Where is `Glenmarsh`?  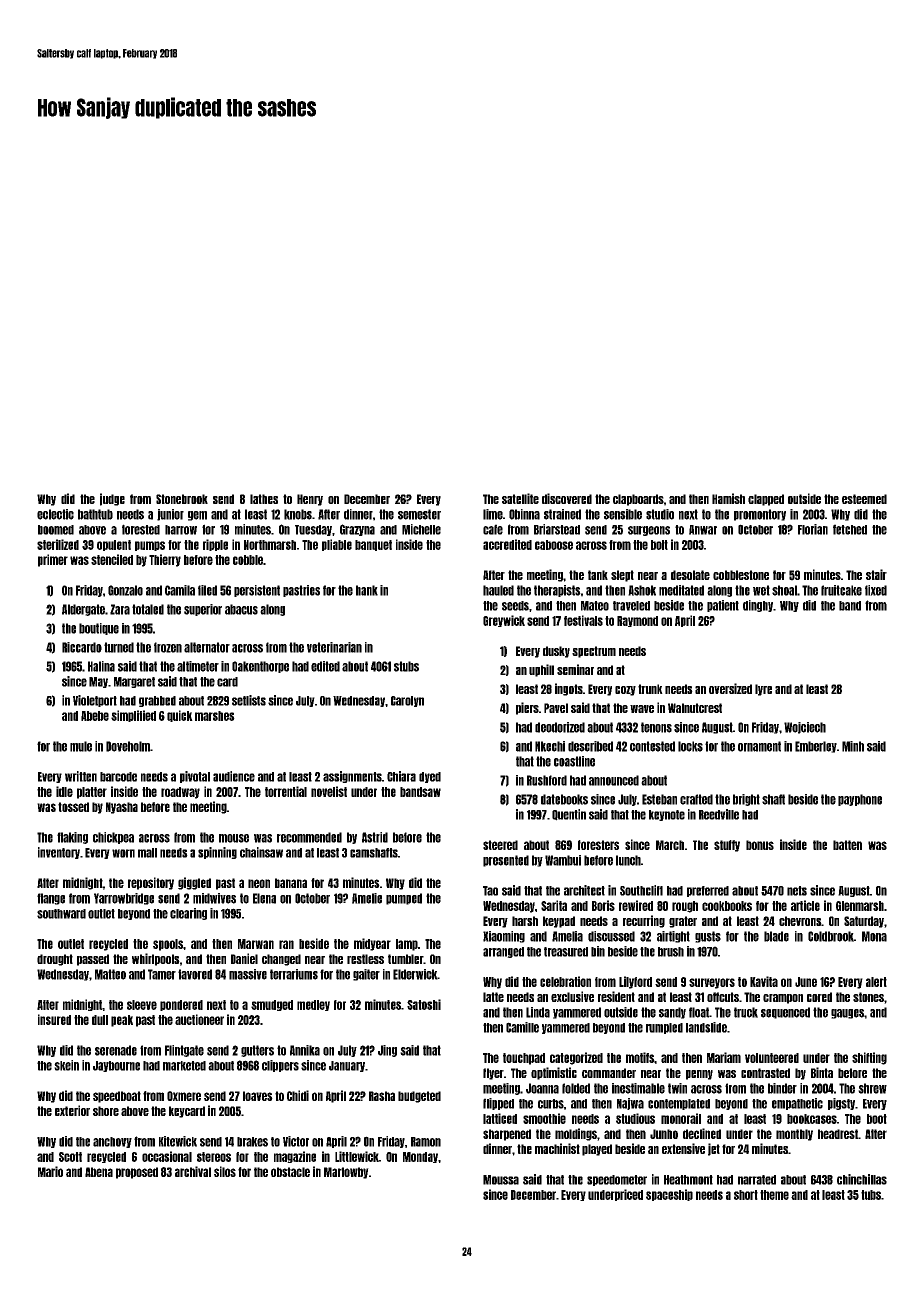
Glenmarsh is located at coordinates (860, 906).
